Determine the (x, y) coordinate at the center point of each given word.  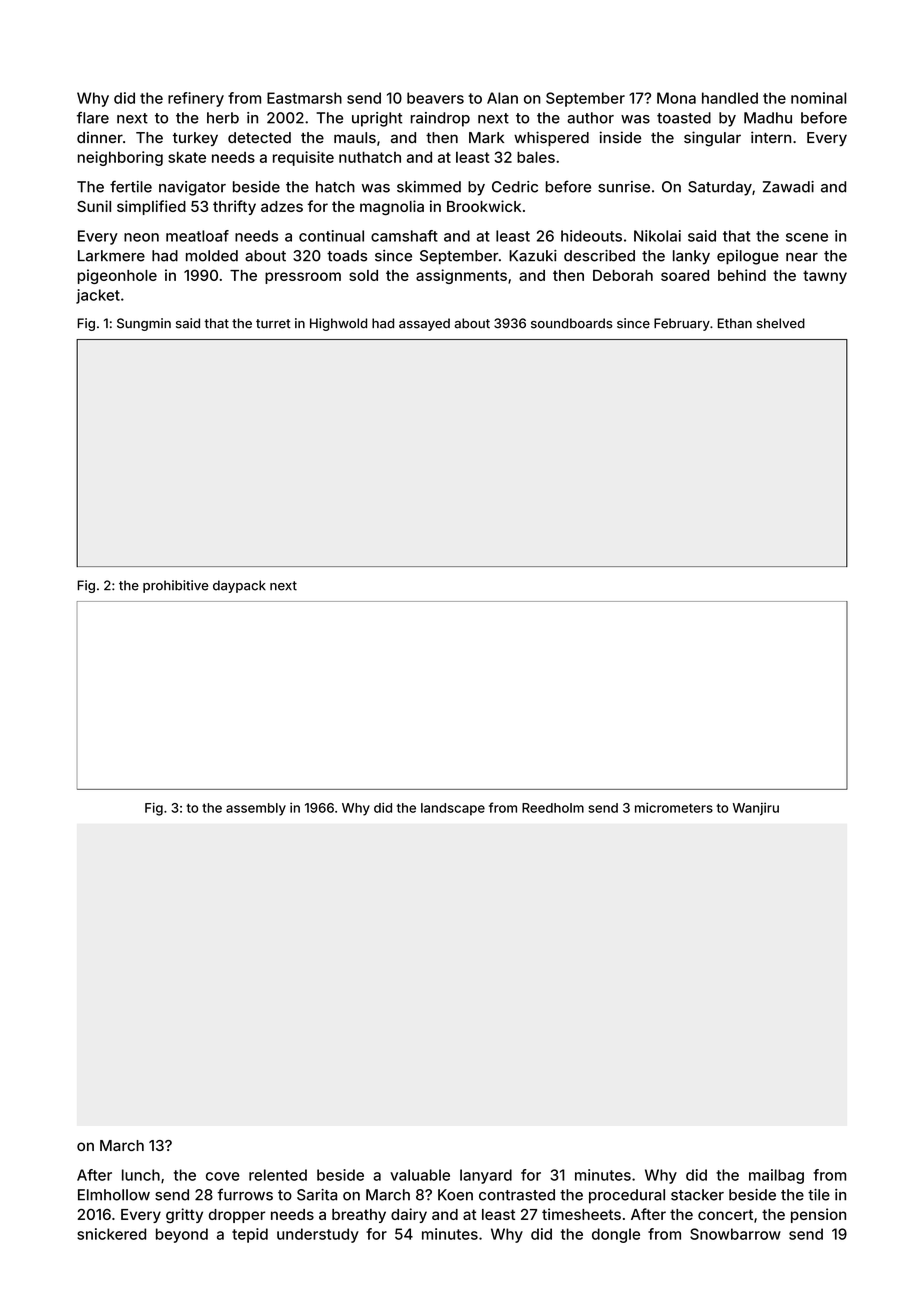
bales (536, 157)
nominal (818, 98)
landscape (453, 809)
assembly (256, 809)
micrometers (674, 807)
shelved (781, 323)
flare (93, 118)
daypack (239, 586)
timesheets (581, 1214)
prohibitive (176, 586)
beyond (182, 1235)
